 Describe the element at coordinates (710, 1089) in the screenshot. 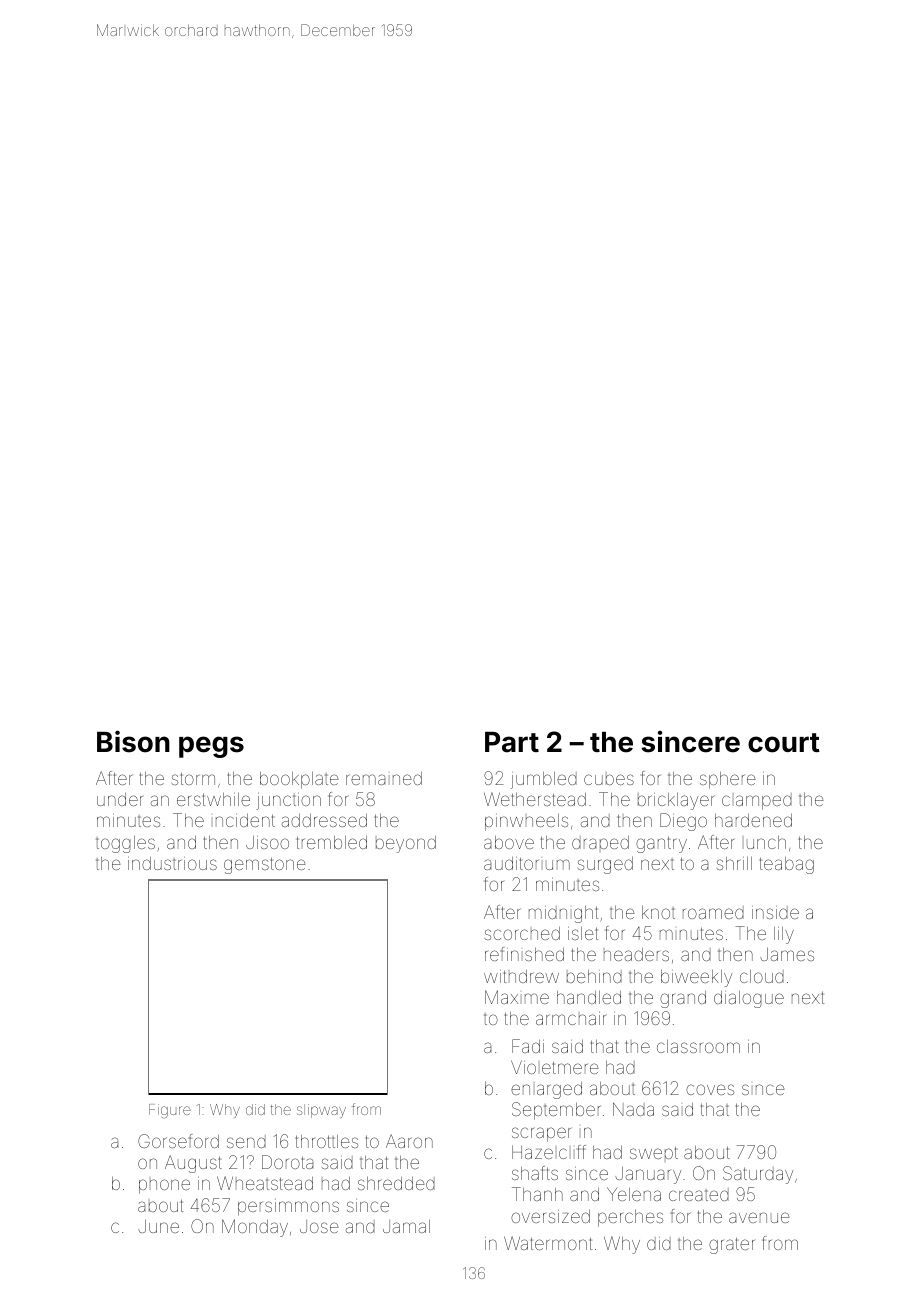

I see `coves` at that location.
